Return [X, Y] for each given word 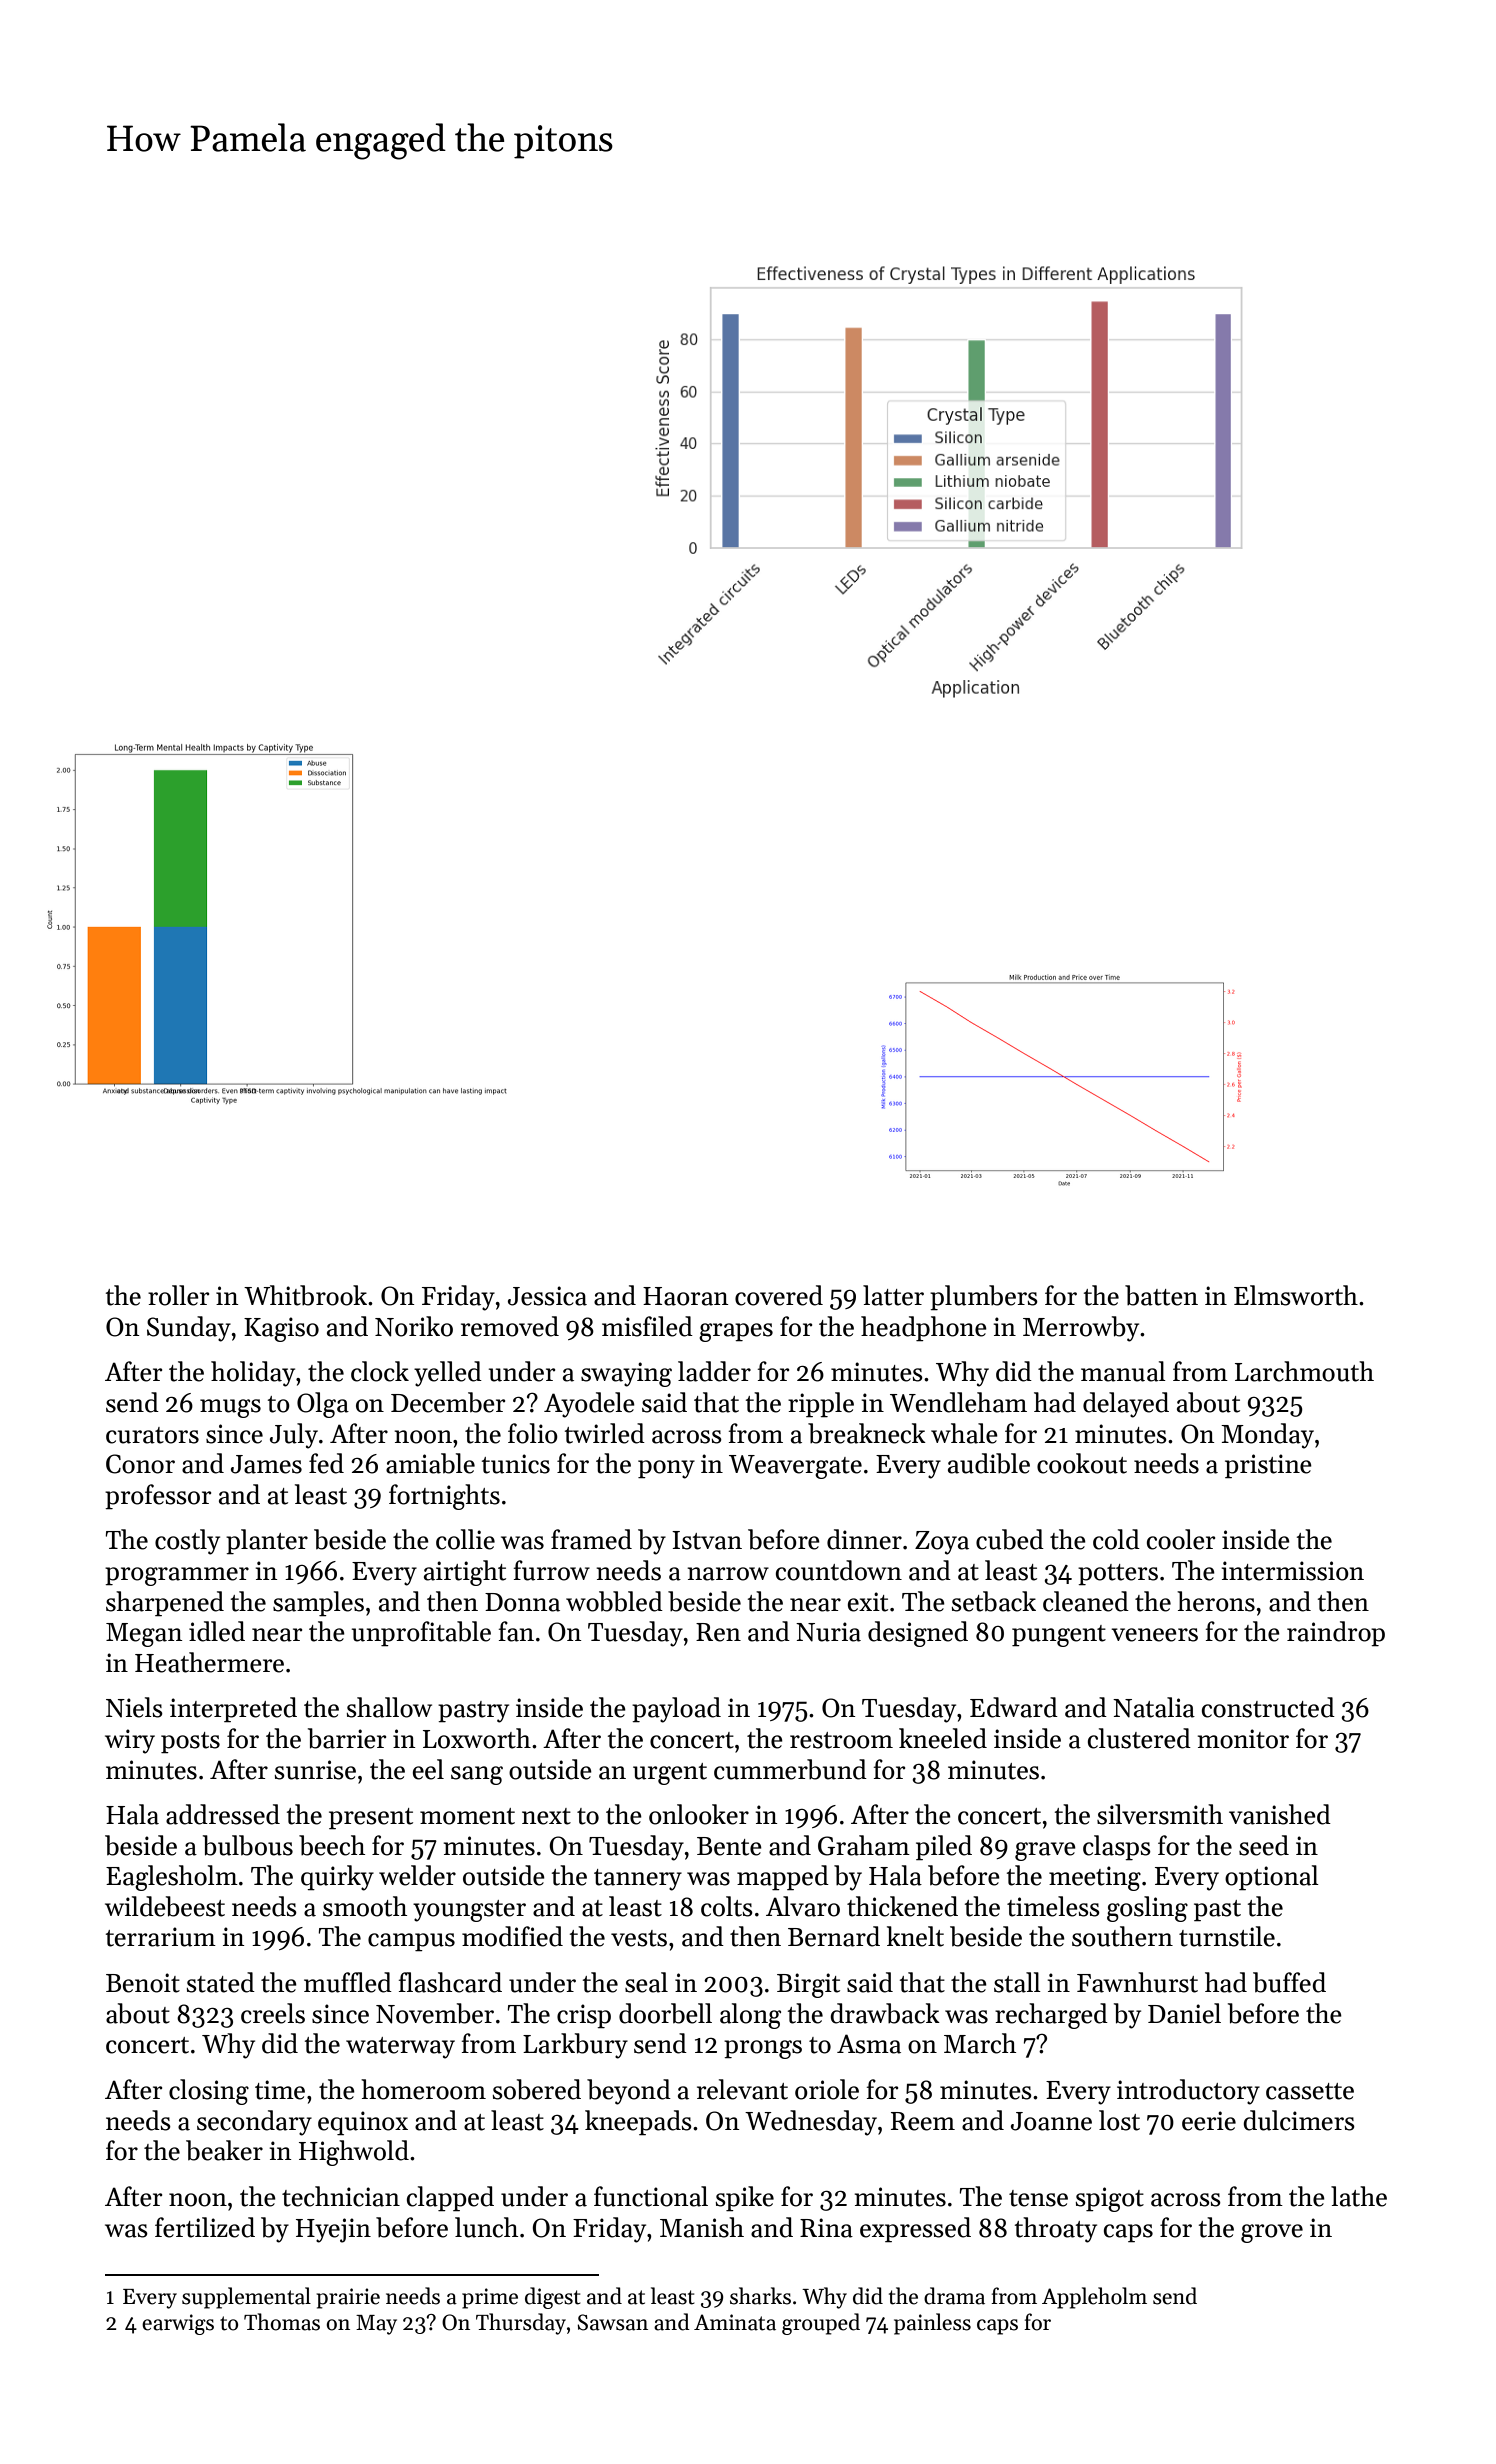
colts [727, 1906]
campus [411, 1942]
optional [1272, 1878]
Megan [144, 1635]
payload [676, 1710]
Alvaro [803, 1906]
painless [932, 2324]
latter [893, 1295]
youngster [469, 1911]
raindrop [1336, 1634]
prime [490, 2298]
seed [1264, 1845]
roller [178, 1295]
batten [1161, 1295]
